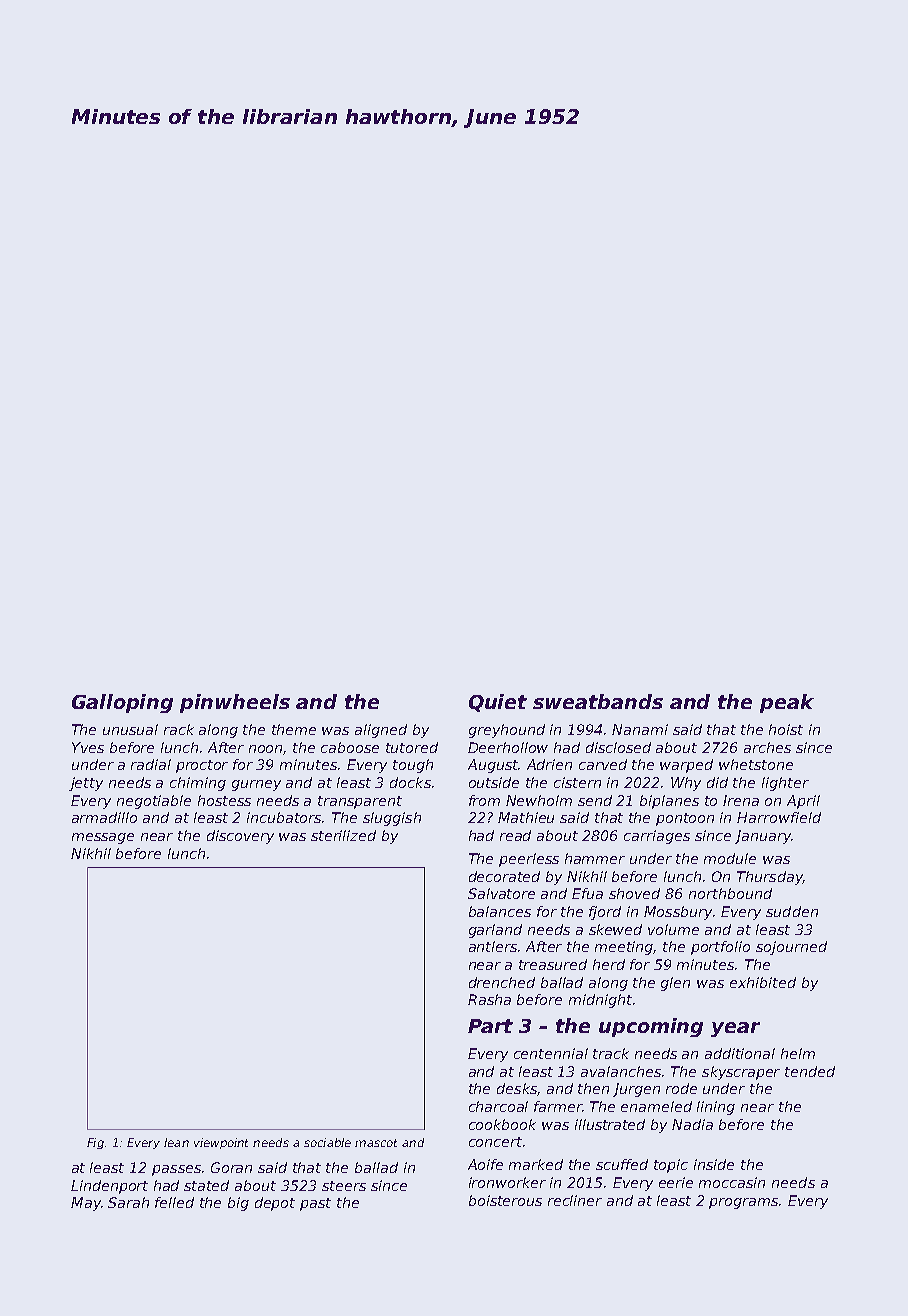 The width and height of the document is (908, 1316). Describe the element at coordinates (787, 703) in the document. I see `peak` at that location.
